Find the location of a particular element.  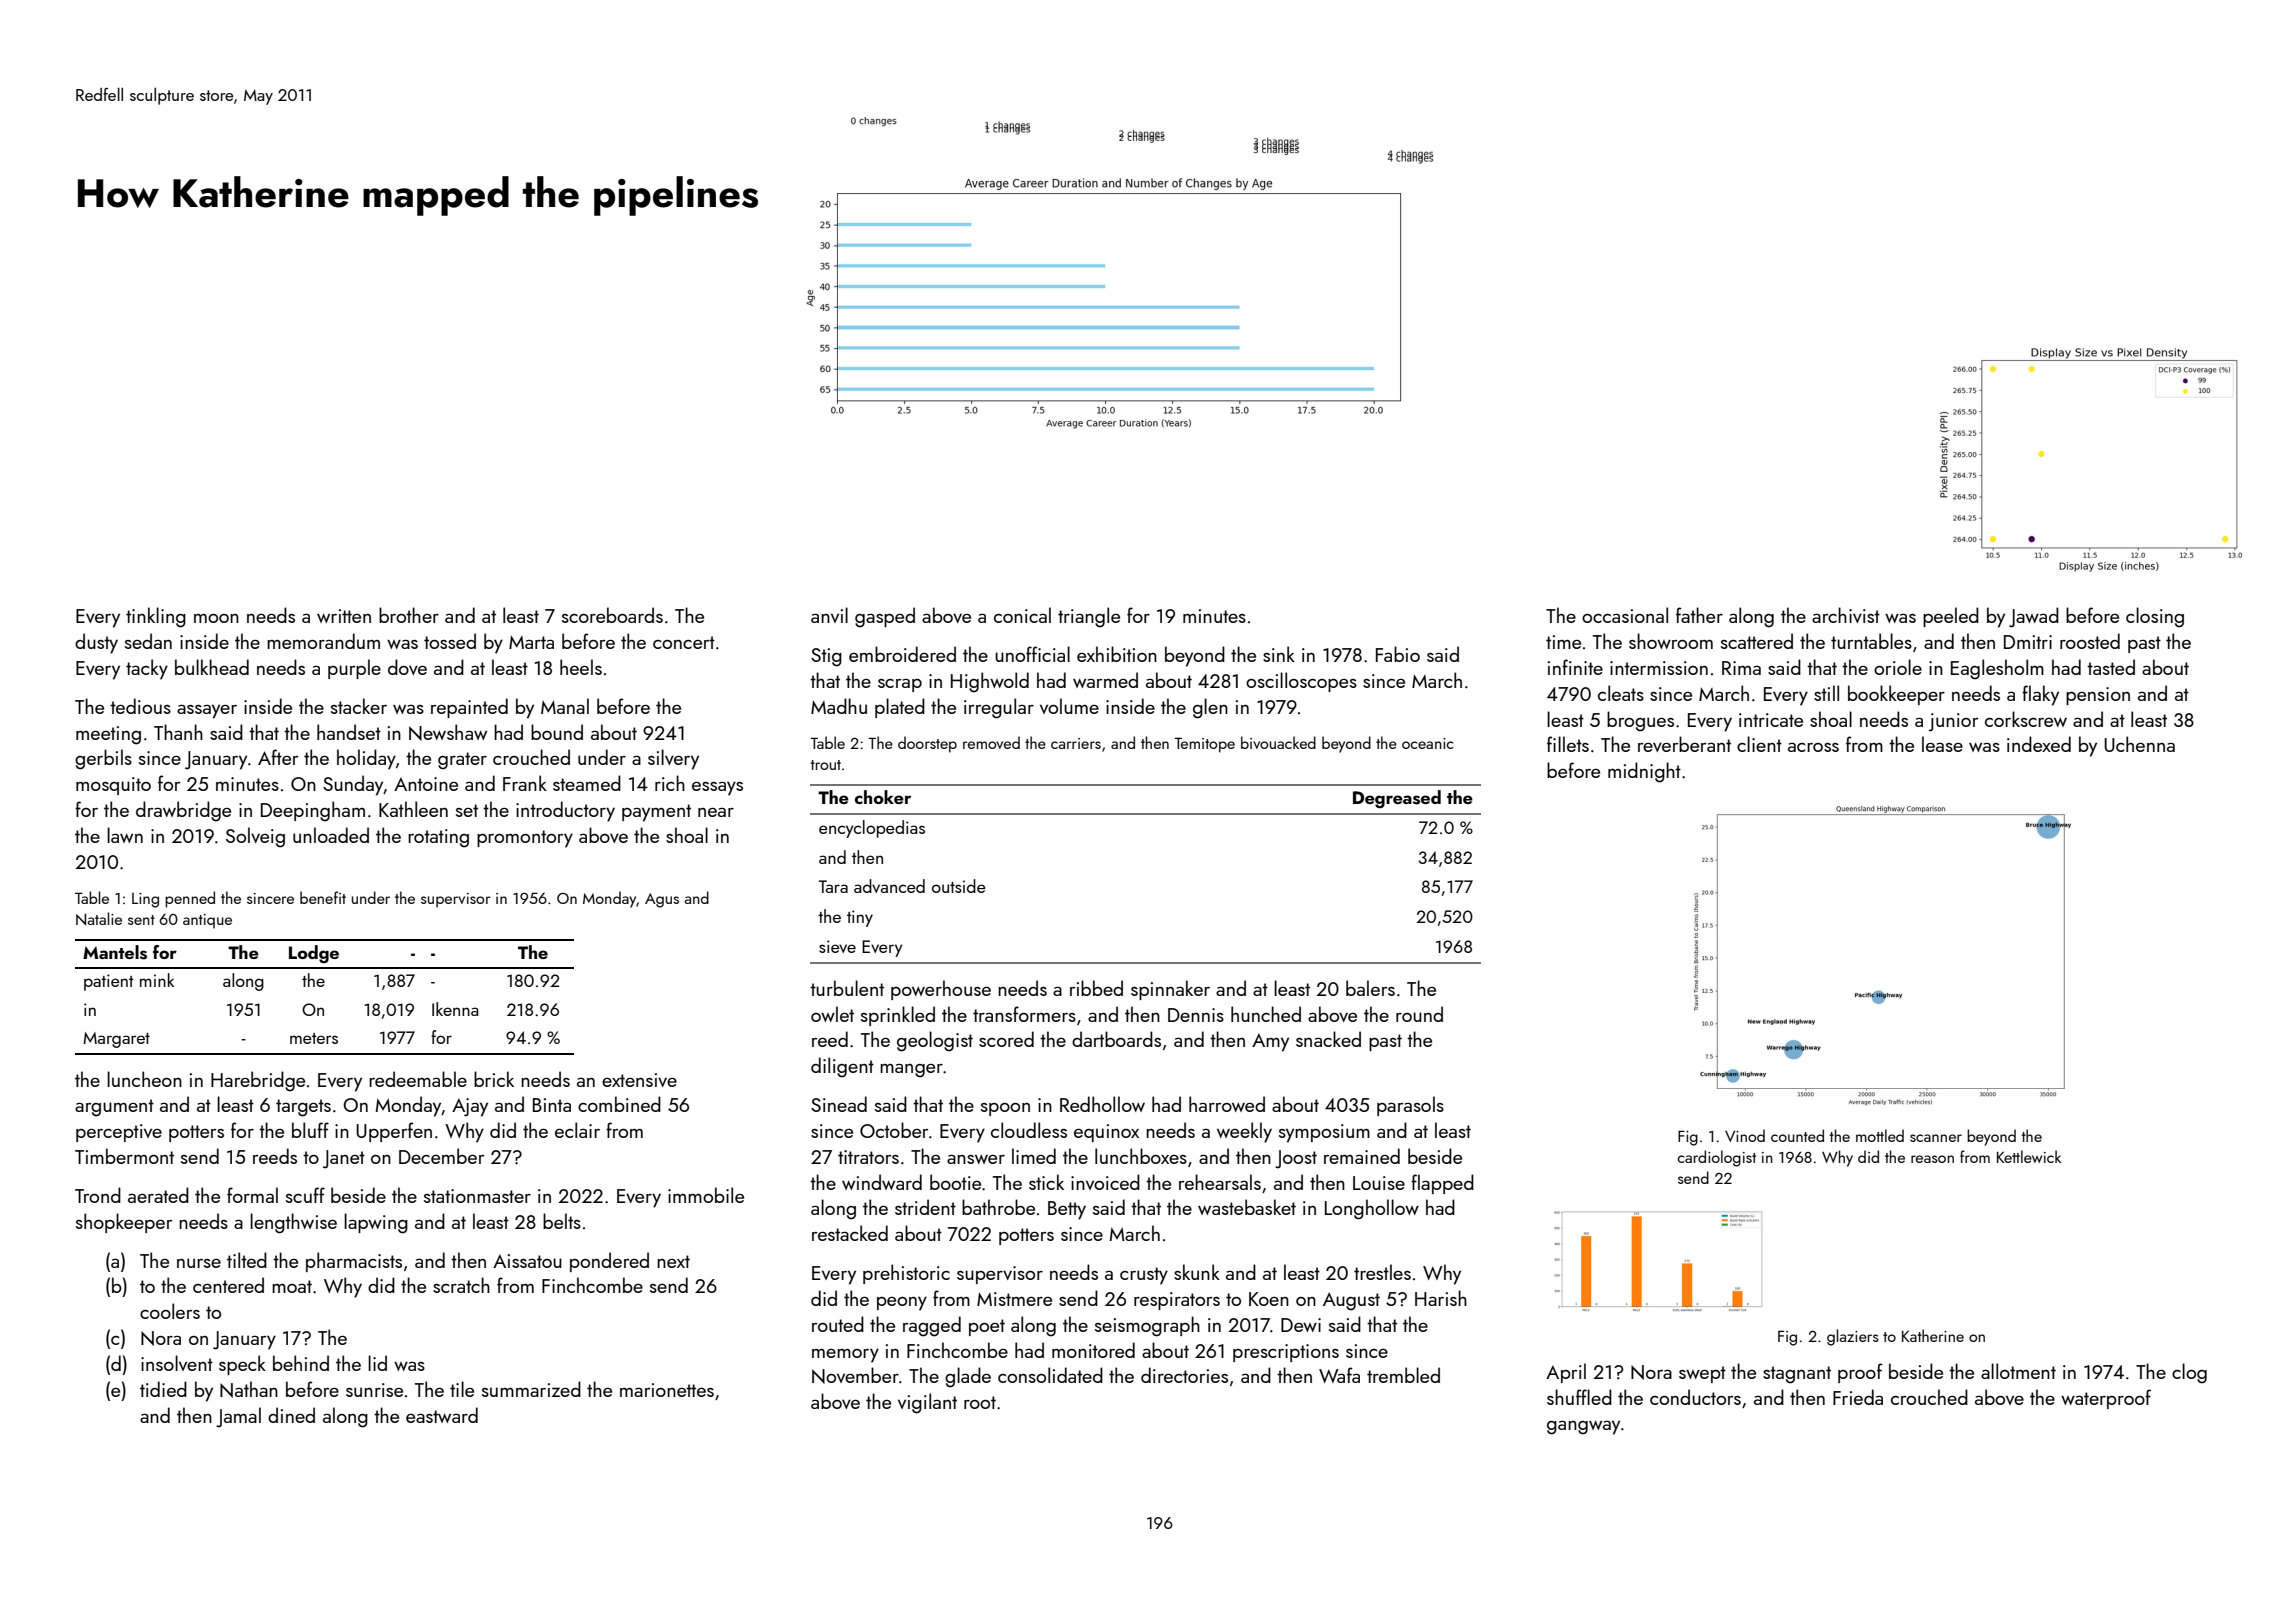

balers is located at coordinates (1370, 988).
